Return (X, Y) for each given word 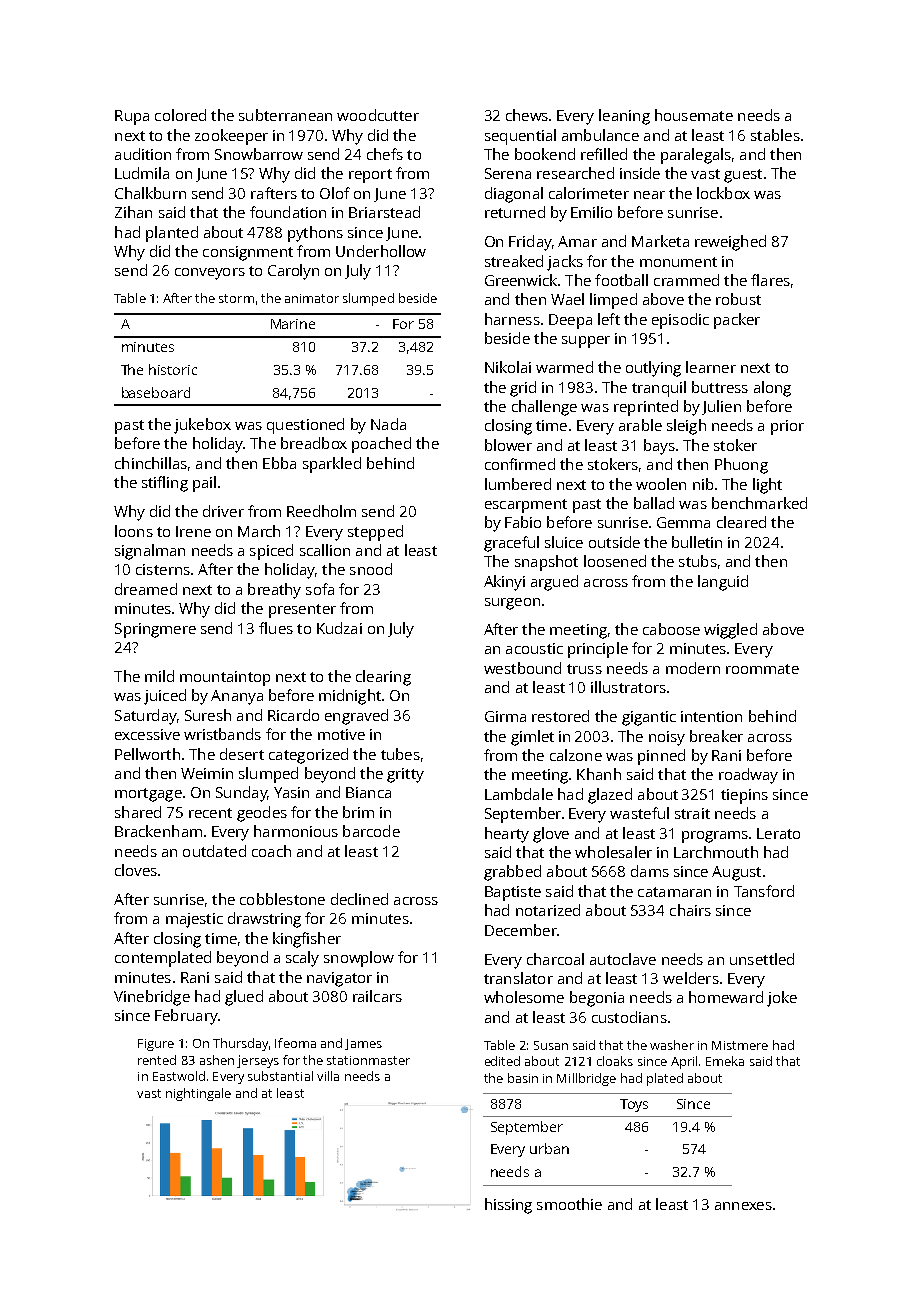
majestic (194, 920)
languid (723, 583)
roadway (748, 776)
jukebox (202, 426)
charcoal (555, 959)
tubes (400, 754)
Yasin (291, 792)
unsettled (762, 959)
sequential (520, 137)
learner (711, 367)
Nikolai (508, 367)
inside (640, 173)
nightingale (198, 1094)
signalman (150, 552)
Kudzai (339, 628)
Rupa (132, 117)
